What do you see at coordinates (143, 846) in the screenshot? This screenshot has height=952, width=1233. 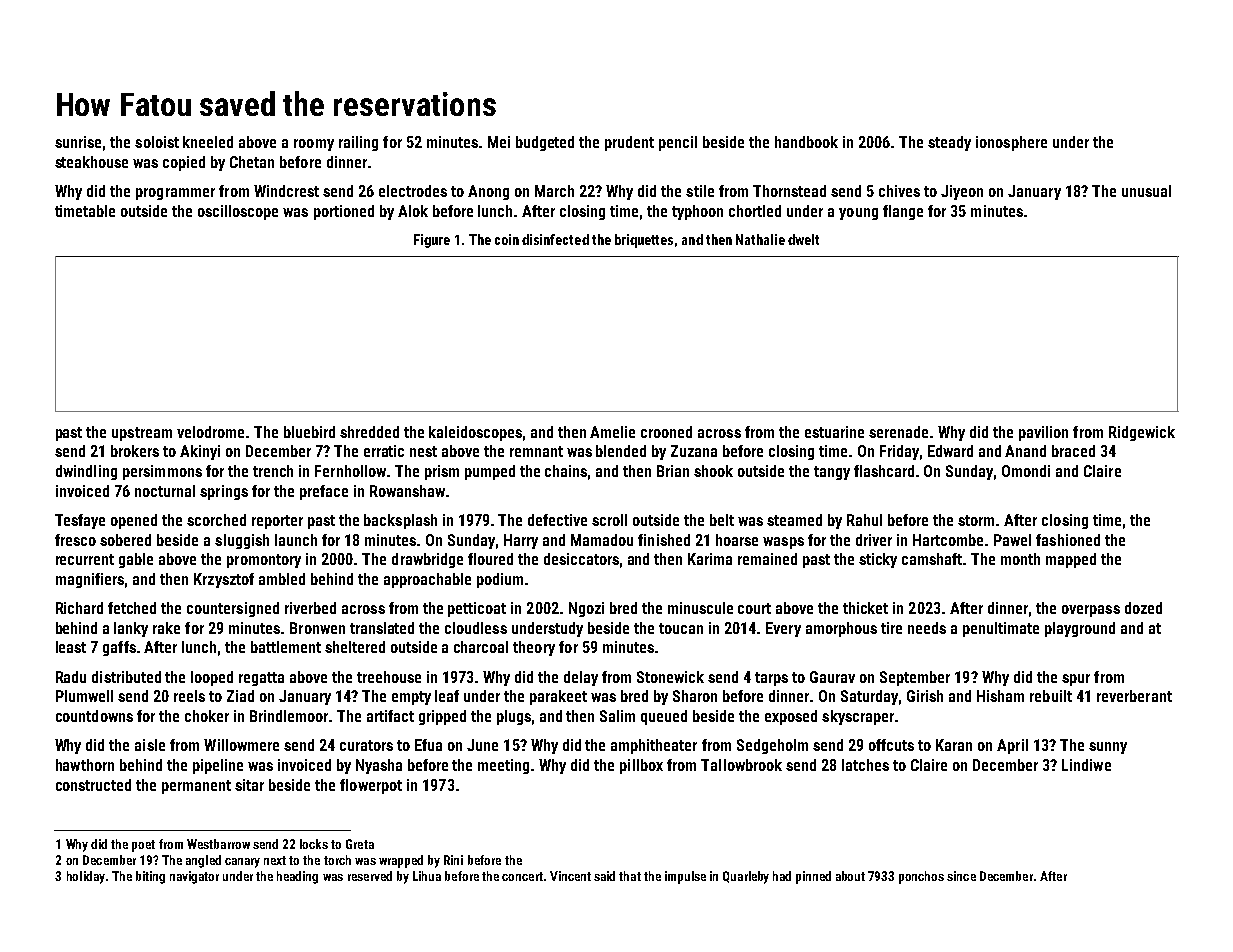 I see `poet` at bounding box center [143, 846].
